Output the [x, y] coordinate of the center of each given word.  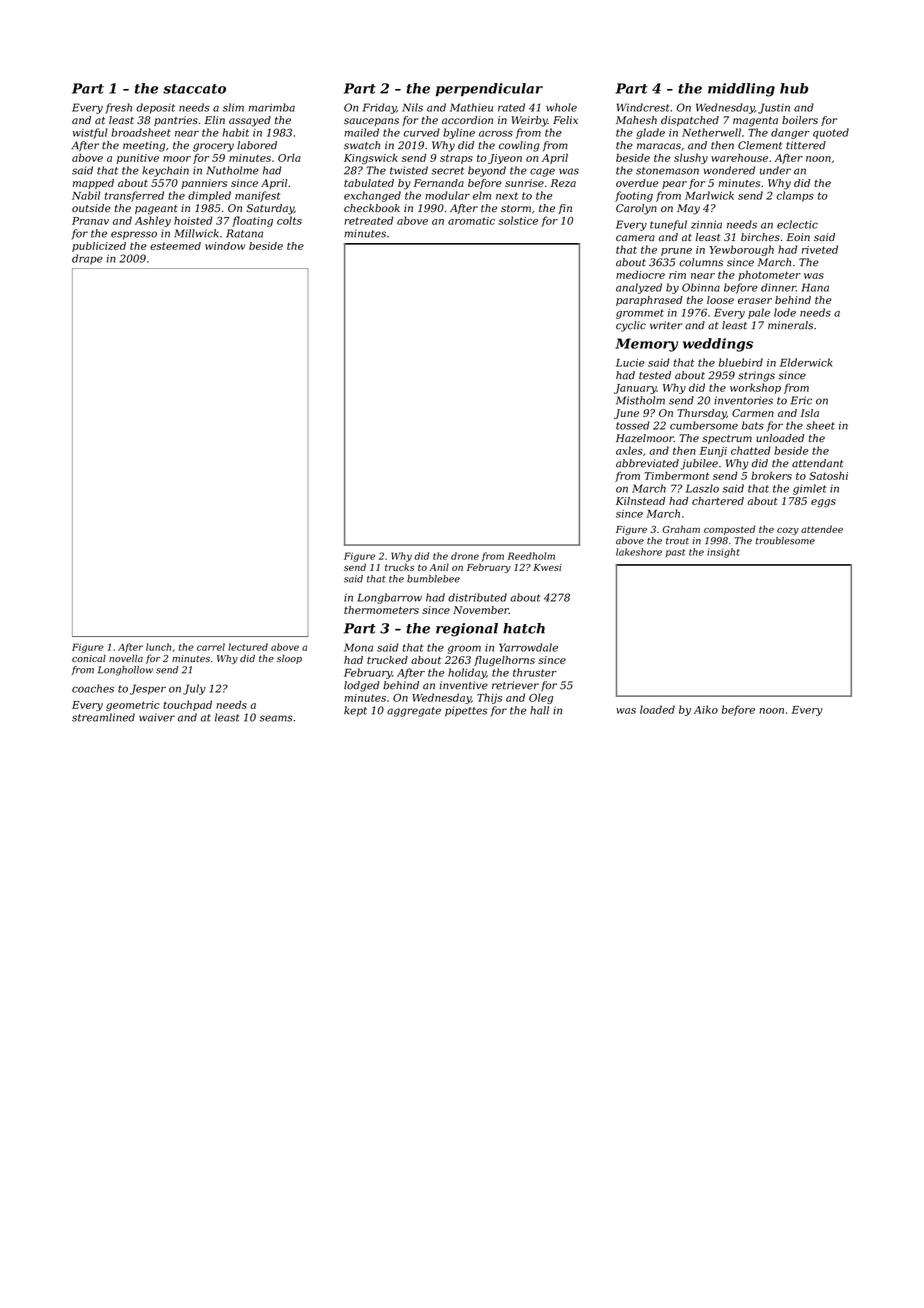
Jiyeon [505, 159]
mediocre [640, 274]
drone [465, 556]
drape [87, 259]
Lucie [630, 363]
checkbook [372, 208]
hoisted [193, 220]
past [675, 553]
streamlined [103, 717]
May [688, 209]
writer [666, 325]
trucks [399, 567]
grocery [213, 147]
